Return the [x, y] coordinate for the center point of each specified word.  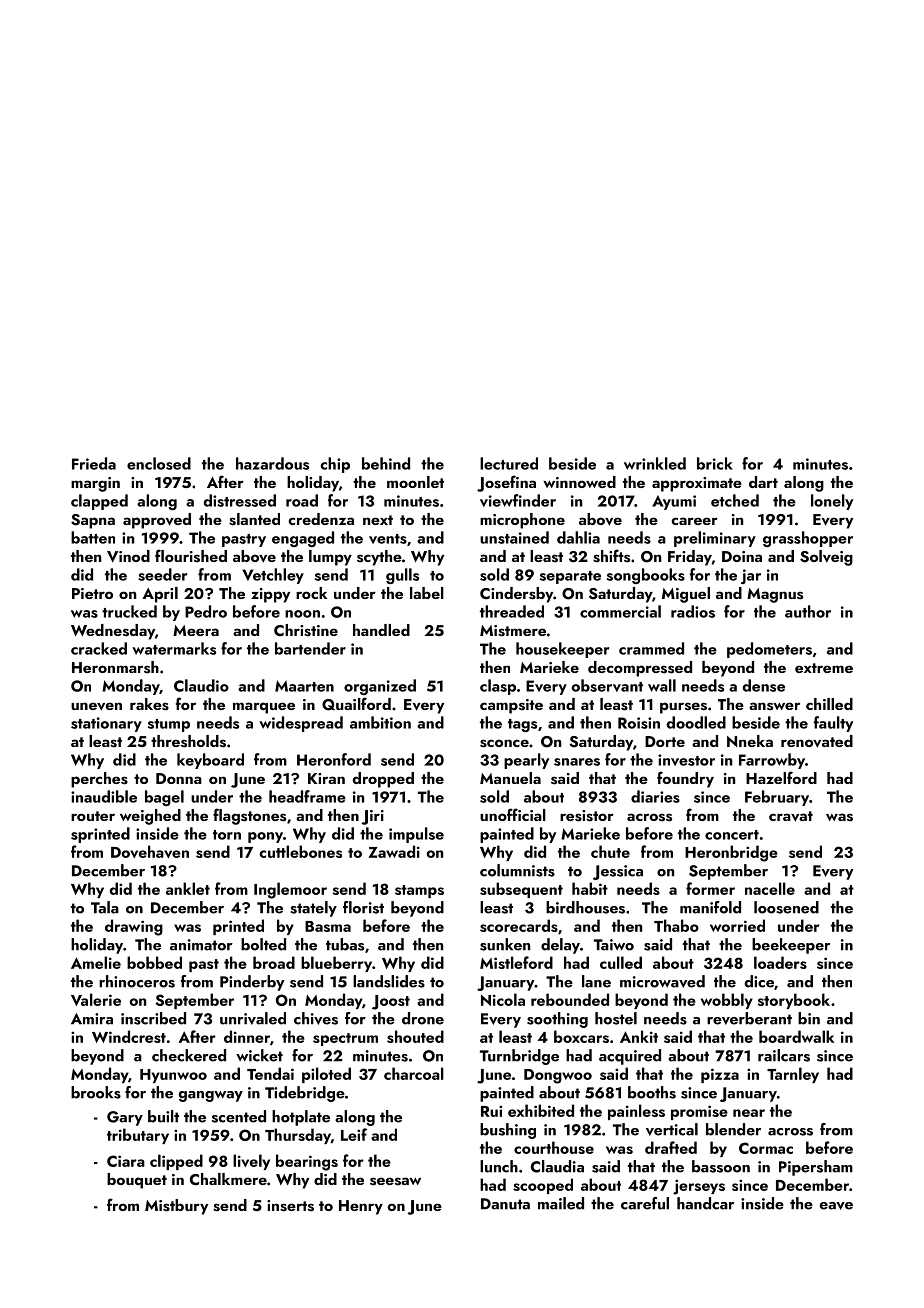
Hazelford [781, 777]
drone [423, 1018]
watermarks [174, 648]
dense [764, 685]
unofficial [513, 814]
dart [763, 482]
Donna [179, 778]
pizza [720, 1075]
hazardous [272, 463]
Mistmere [513, 631]
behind [386, 463]
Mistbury [176, 1207]
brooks [96, 1092]
